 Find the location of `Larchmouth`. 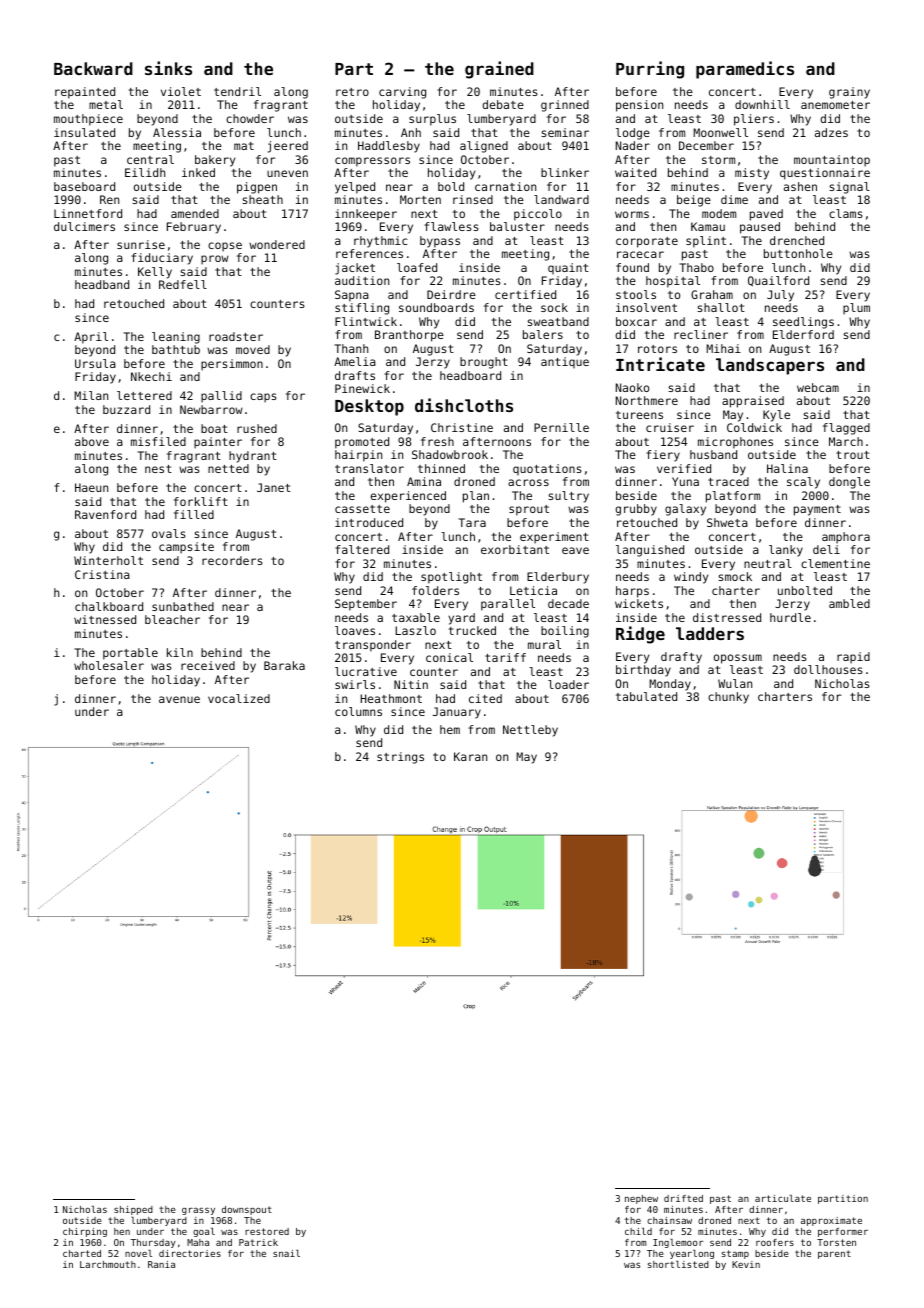

Larchmouth is located at coordinates (108, 1264).
